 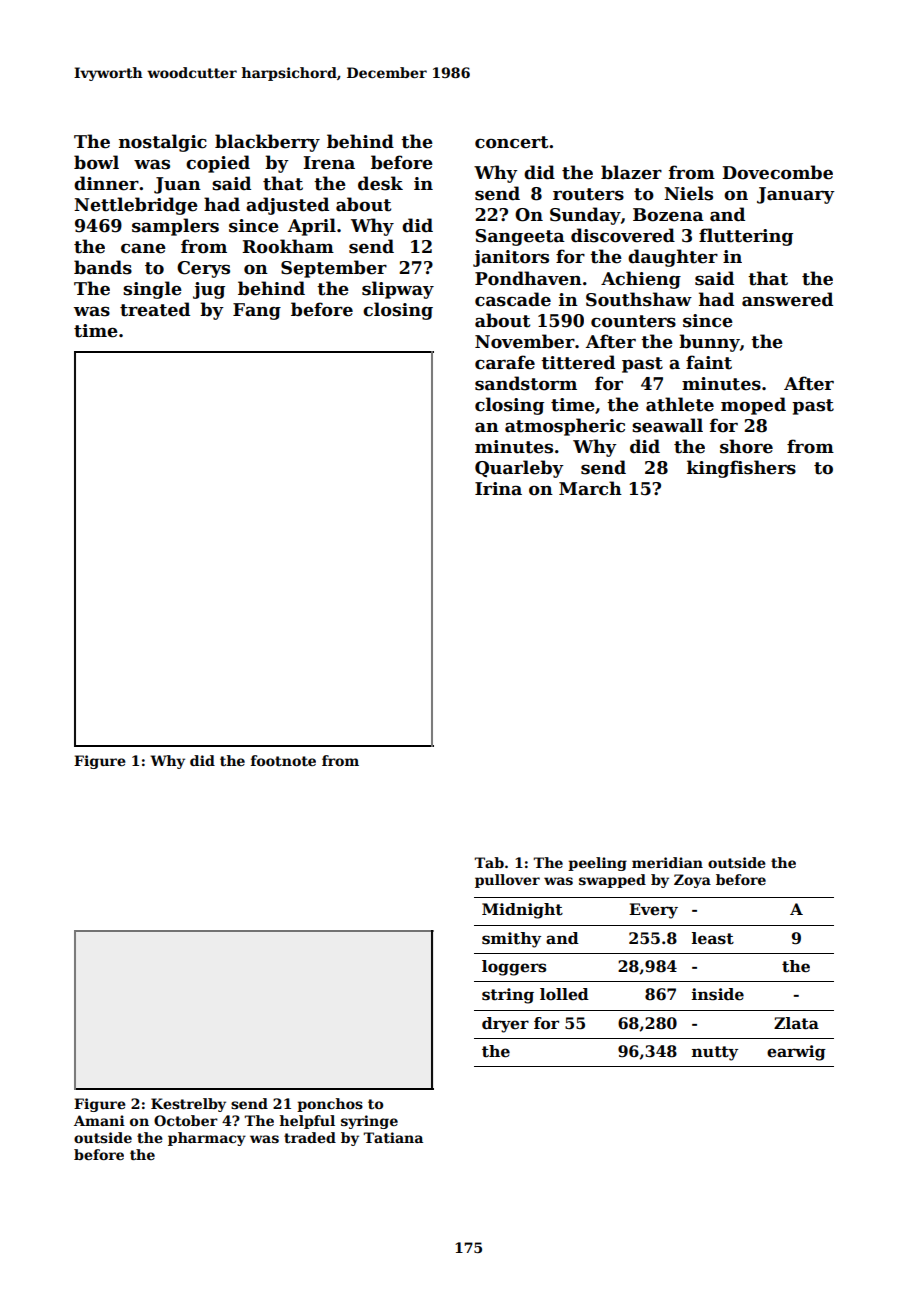 What do you see at coordinates (489, 862) in the screenshot?
I see `Tab` at bounding box center [489, 862].
